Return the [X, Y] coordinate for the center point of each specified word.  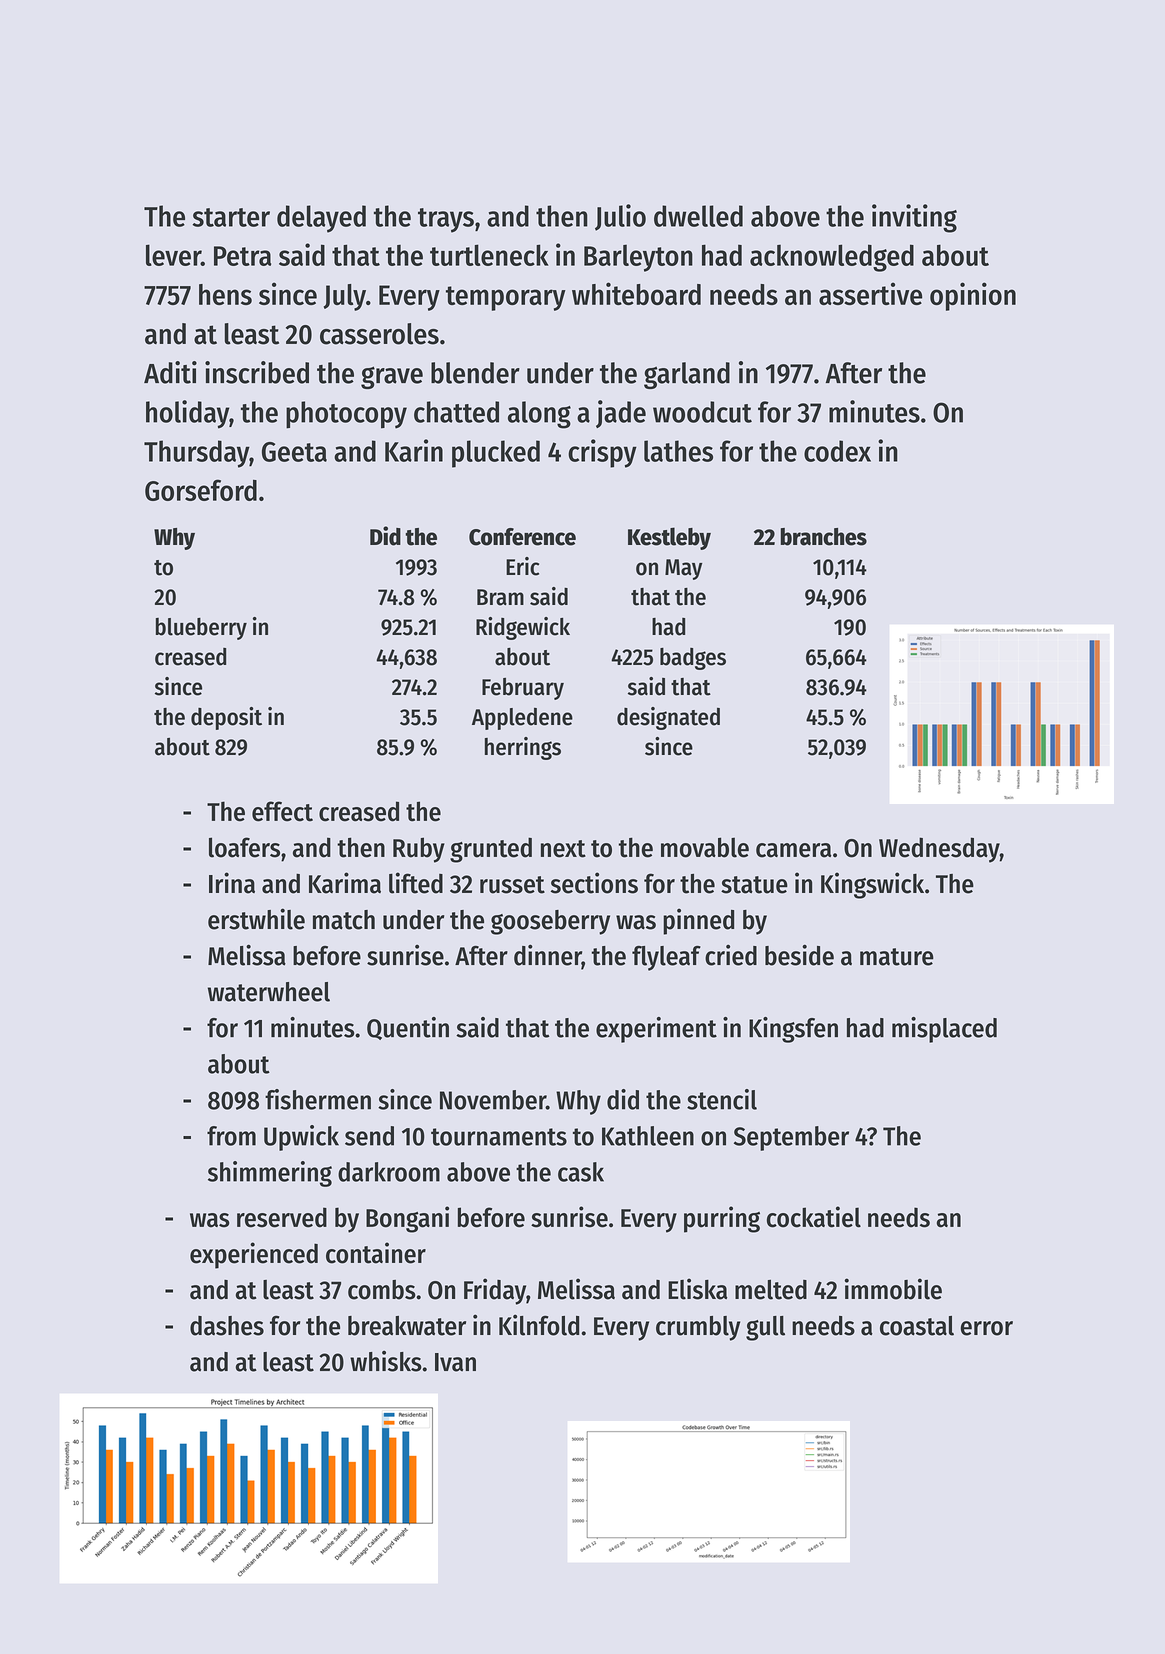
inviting [914, 218]
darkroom [389, 1172]
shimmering [270, 1174]
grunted [491, 850]
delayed [321, 219]
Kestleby [669, 538]
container [376, 1253]
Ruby [419, 850]
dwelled [698, 216]
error [987, 1328]
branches [823, 537]
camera [793, 850]
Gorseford [201, 490]
